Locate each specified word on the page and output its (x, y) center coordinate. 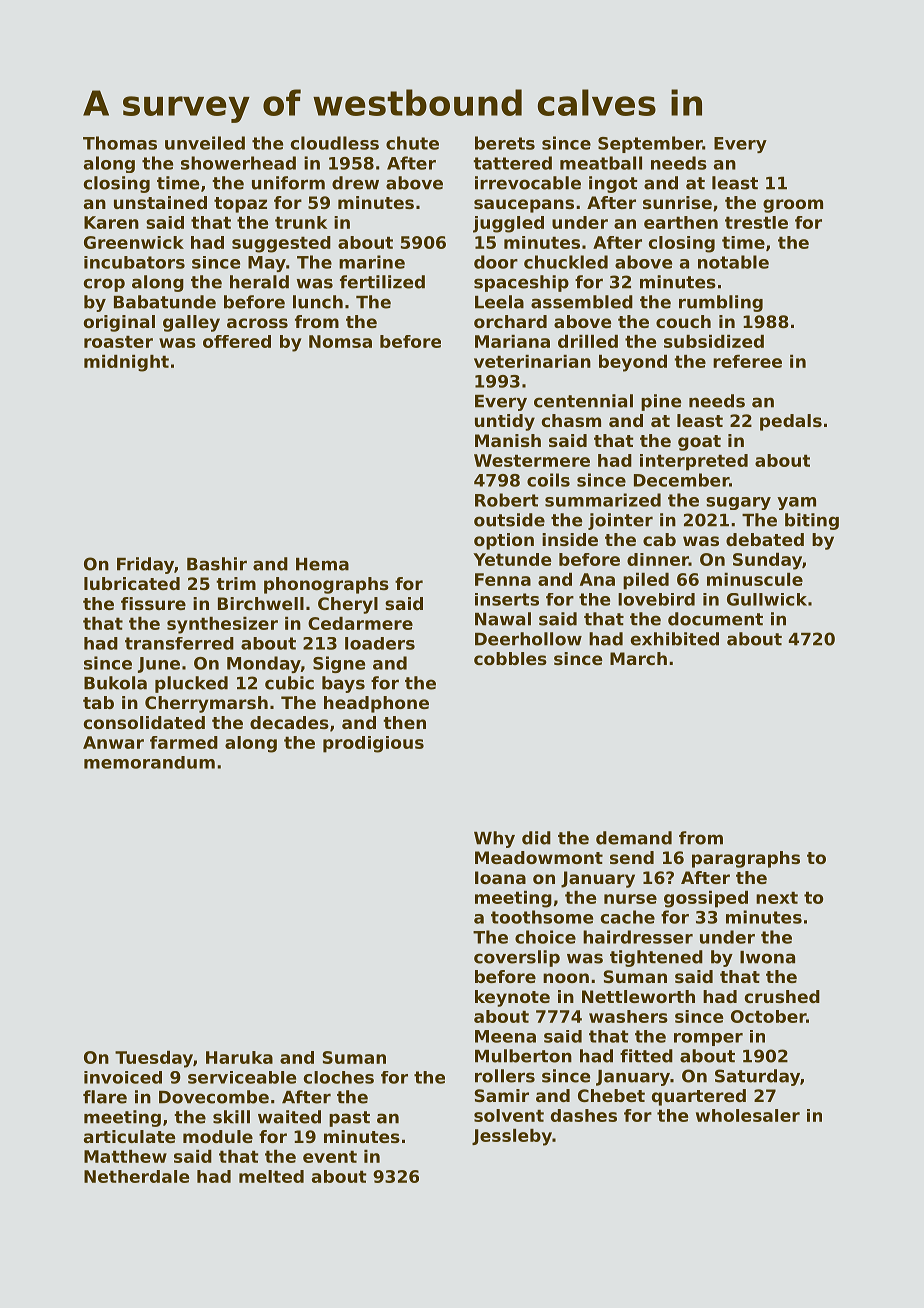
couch (683, 321)
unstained (160, 202)
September (650, 144)
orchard (510, 321)
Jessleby (512, 1137)
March (638, 658)
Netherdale (136, 1176)
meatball (601, 163)
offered (237, 341)
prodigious (373, 744)
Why (494, 839)
